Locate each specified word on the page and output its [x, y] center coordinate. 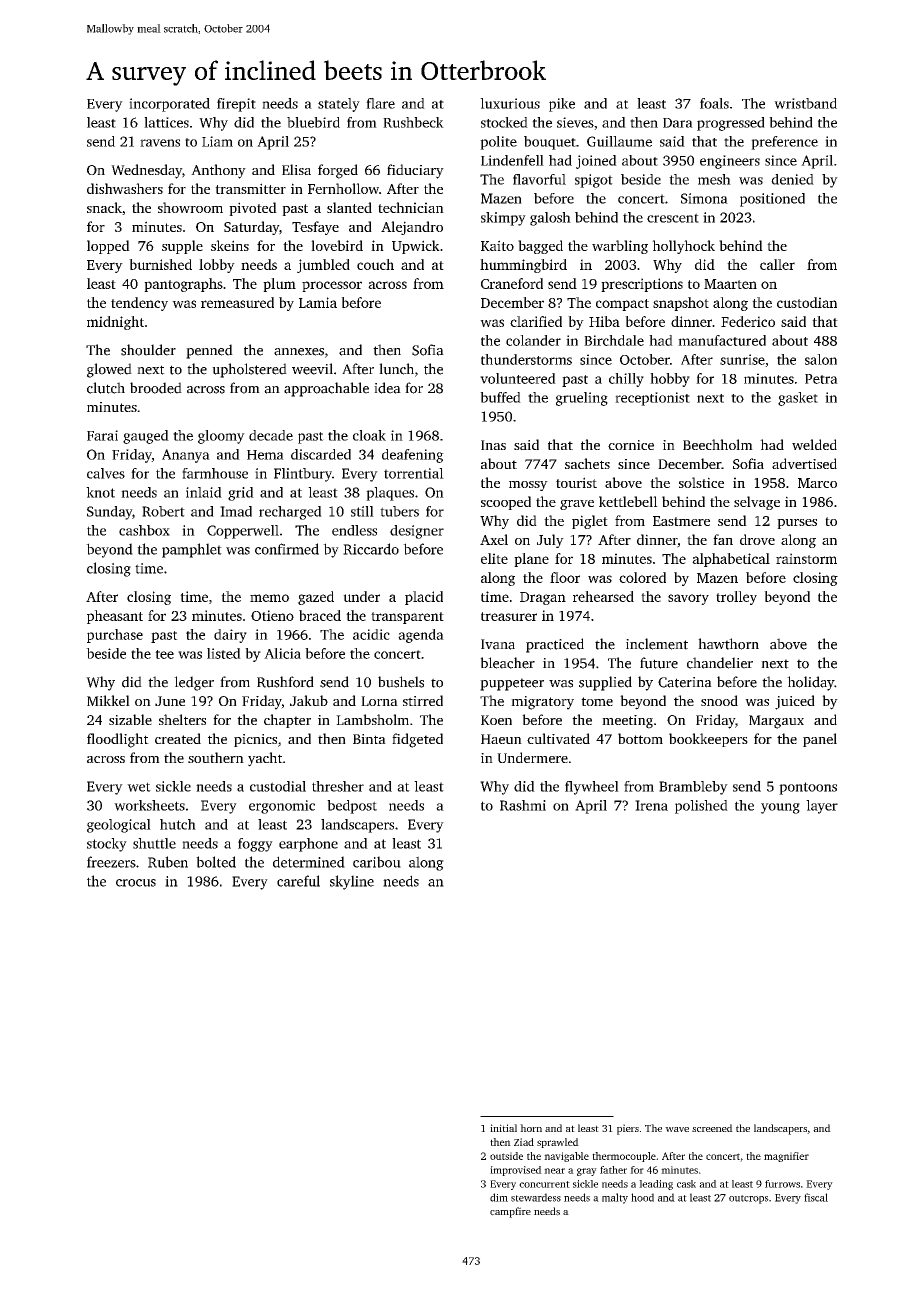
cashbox [144, 530]
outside [506, 1156]
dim [499, 1197]
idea [387, 388]
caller [777, 264]
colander [533, 340]
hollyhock [683, 247]
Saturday [251, 228]
